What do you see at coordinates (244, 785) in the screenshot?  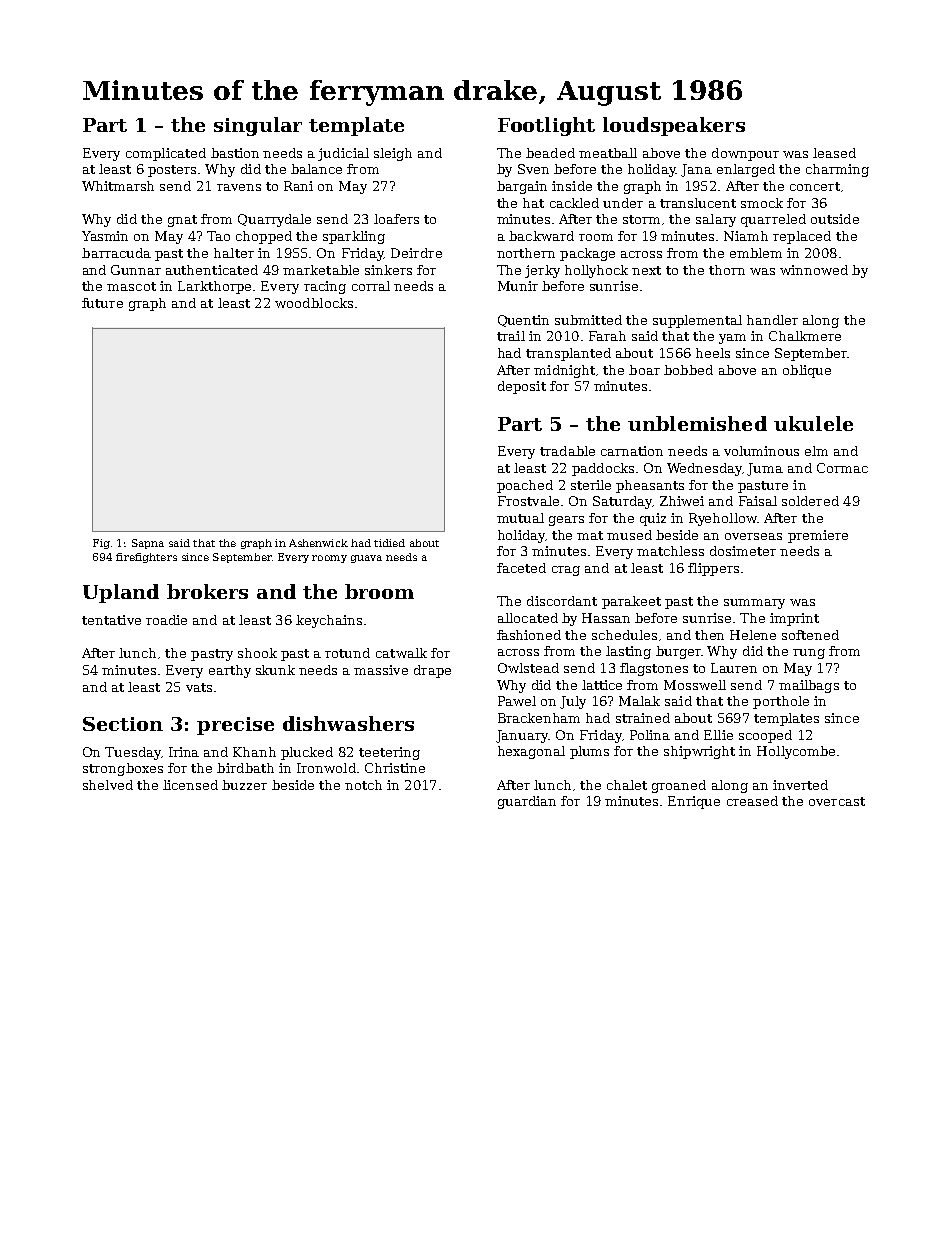 I see `buzzer` at bounding box center [244, 785].
